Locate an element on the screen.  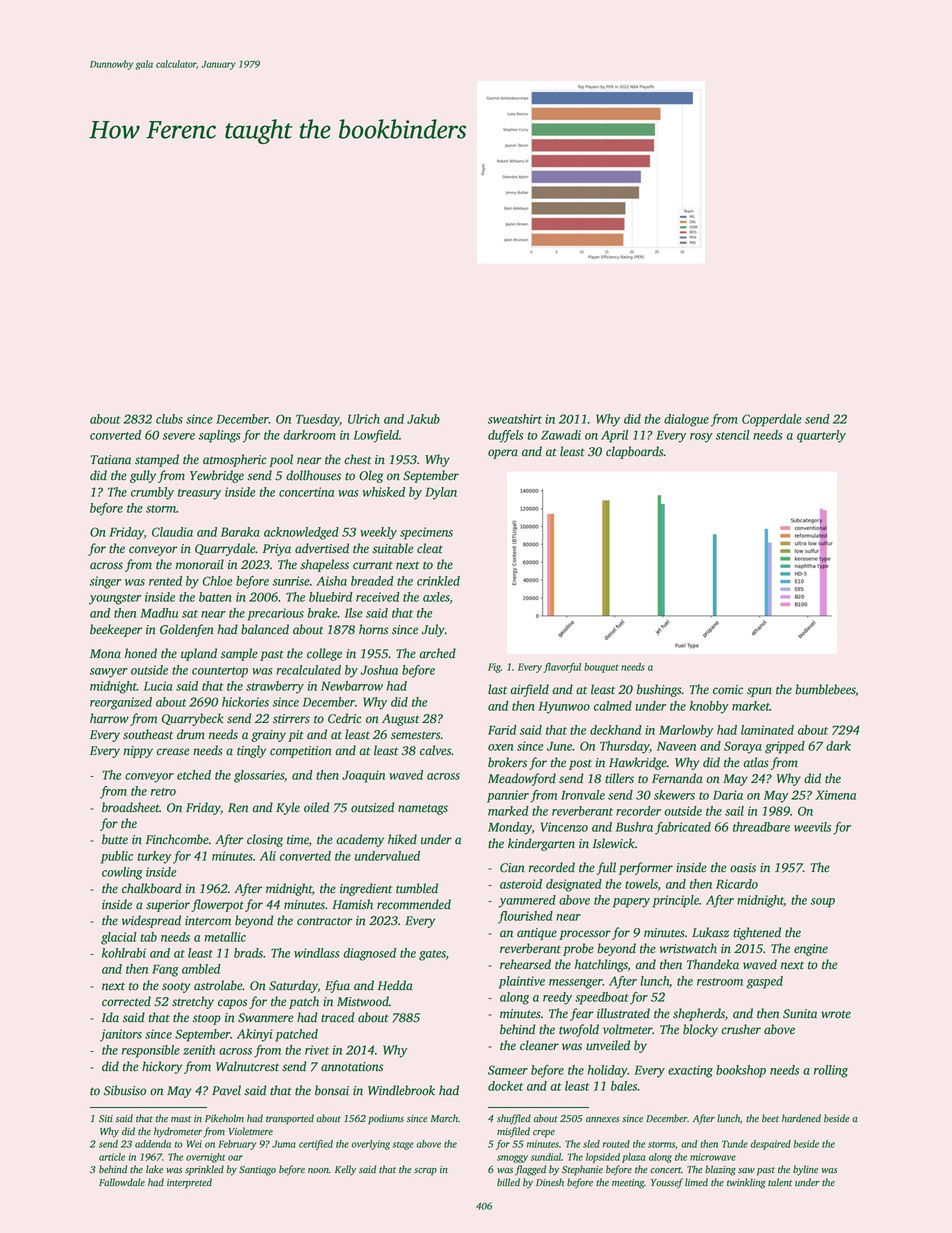
zenith is located at coordinates (199, 1050).
